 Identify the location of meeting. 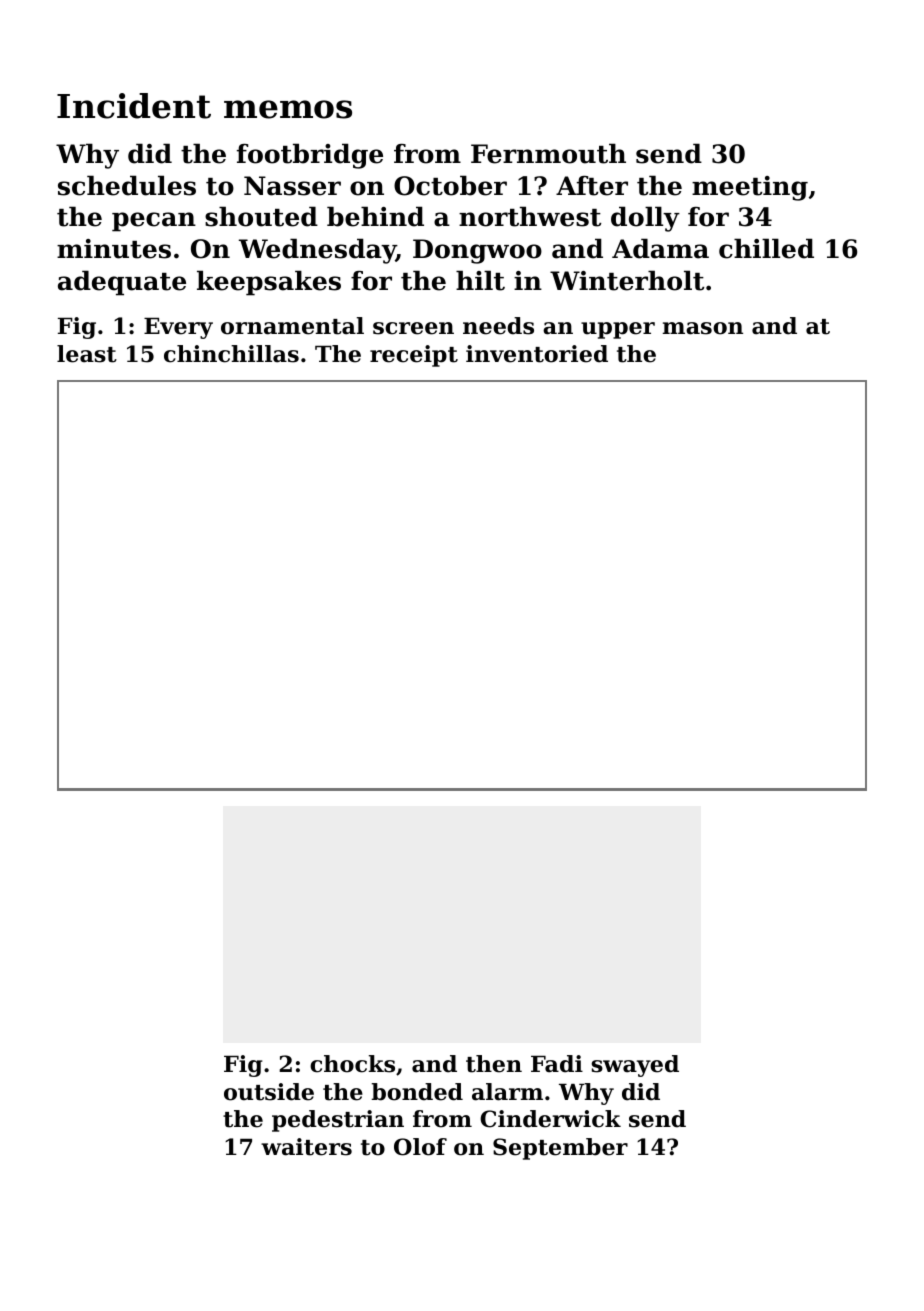
(750, 188).
